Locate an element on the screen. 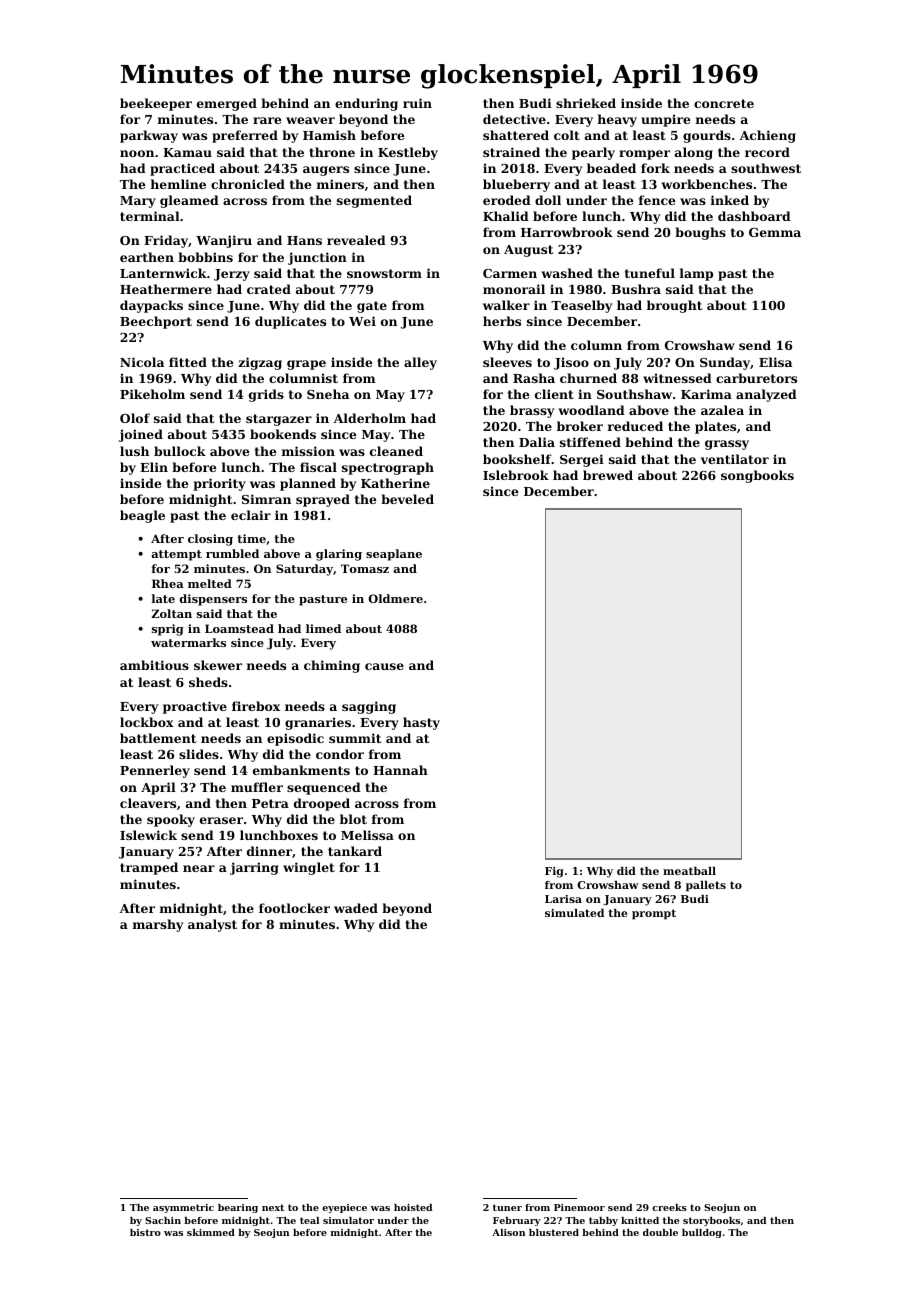 The height and width of the screenshot is (1308, 924). concrete is located at coordinates (724, 103).
